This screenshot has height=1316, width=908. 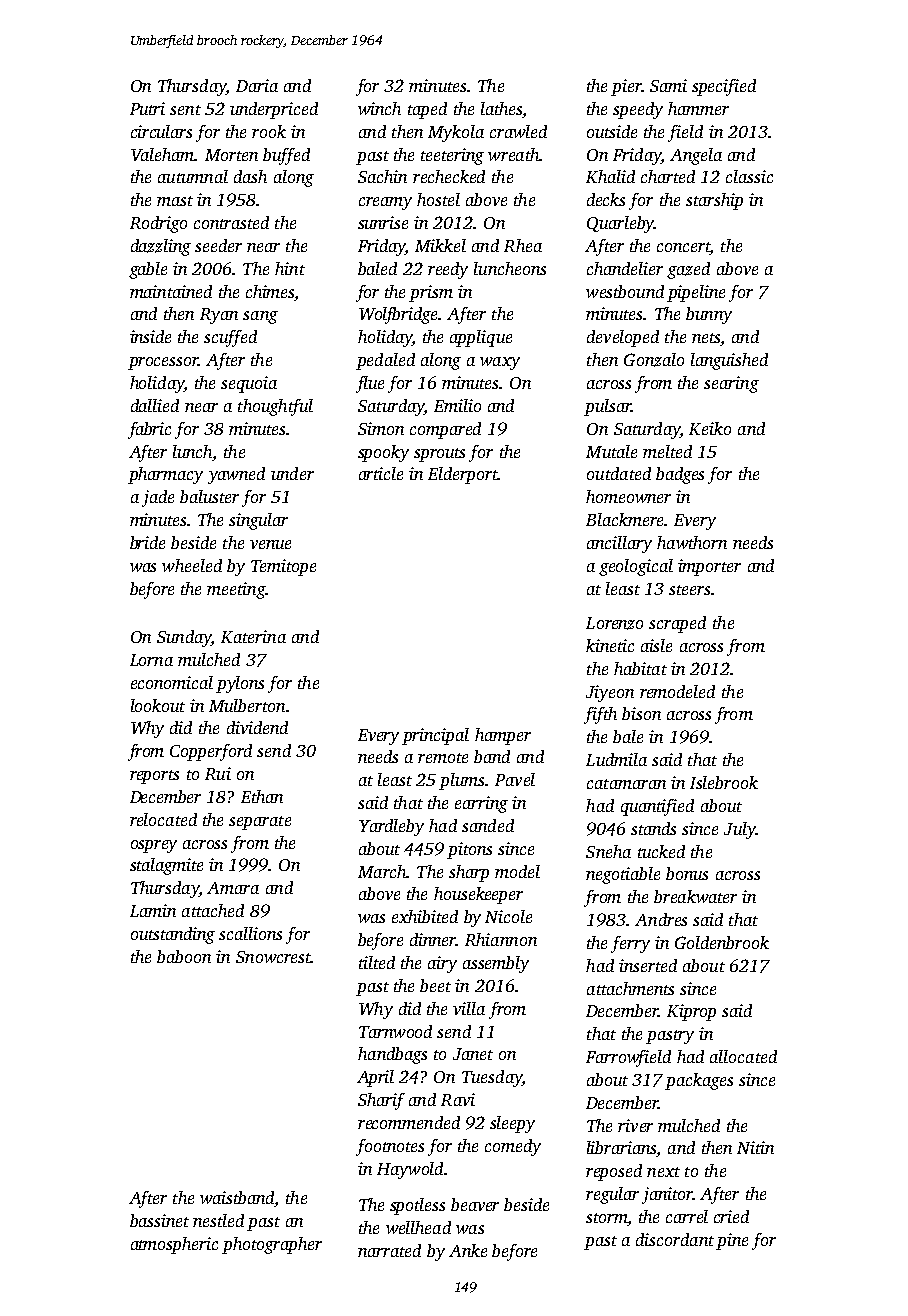 What do you see at coordinates (257, 85) in the screenshot?
I see `Daria` at bounding box center [257, 85].
